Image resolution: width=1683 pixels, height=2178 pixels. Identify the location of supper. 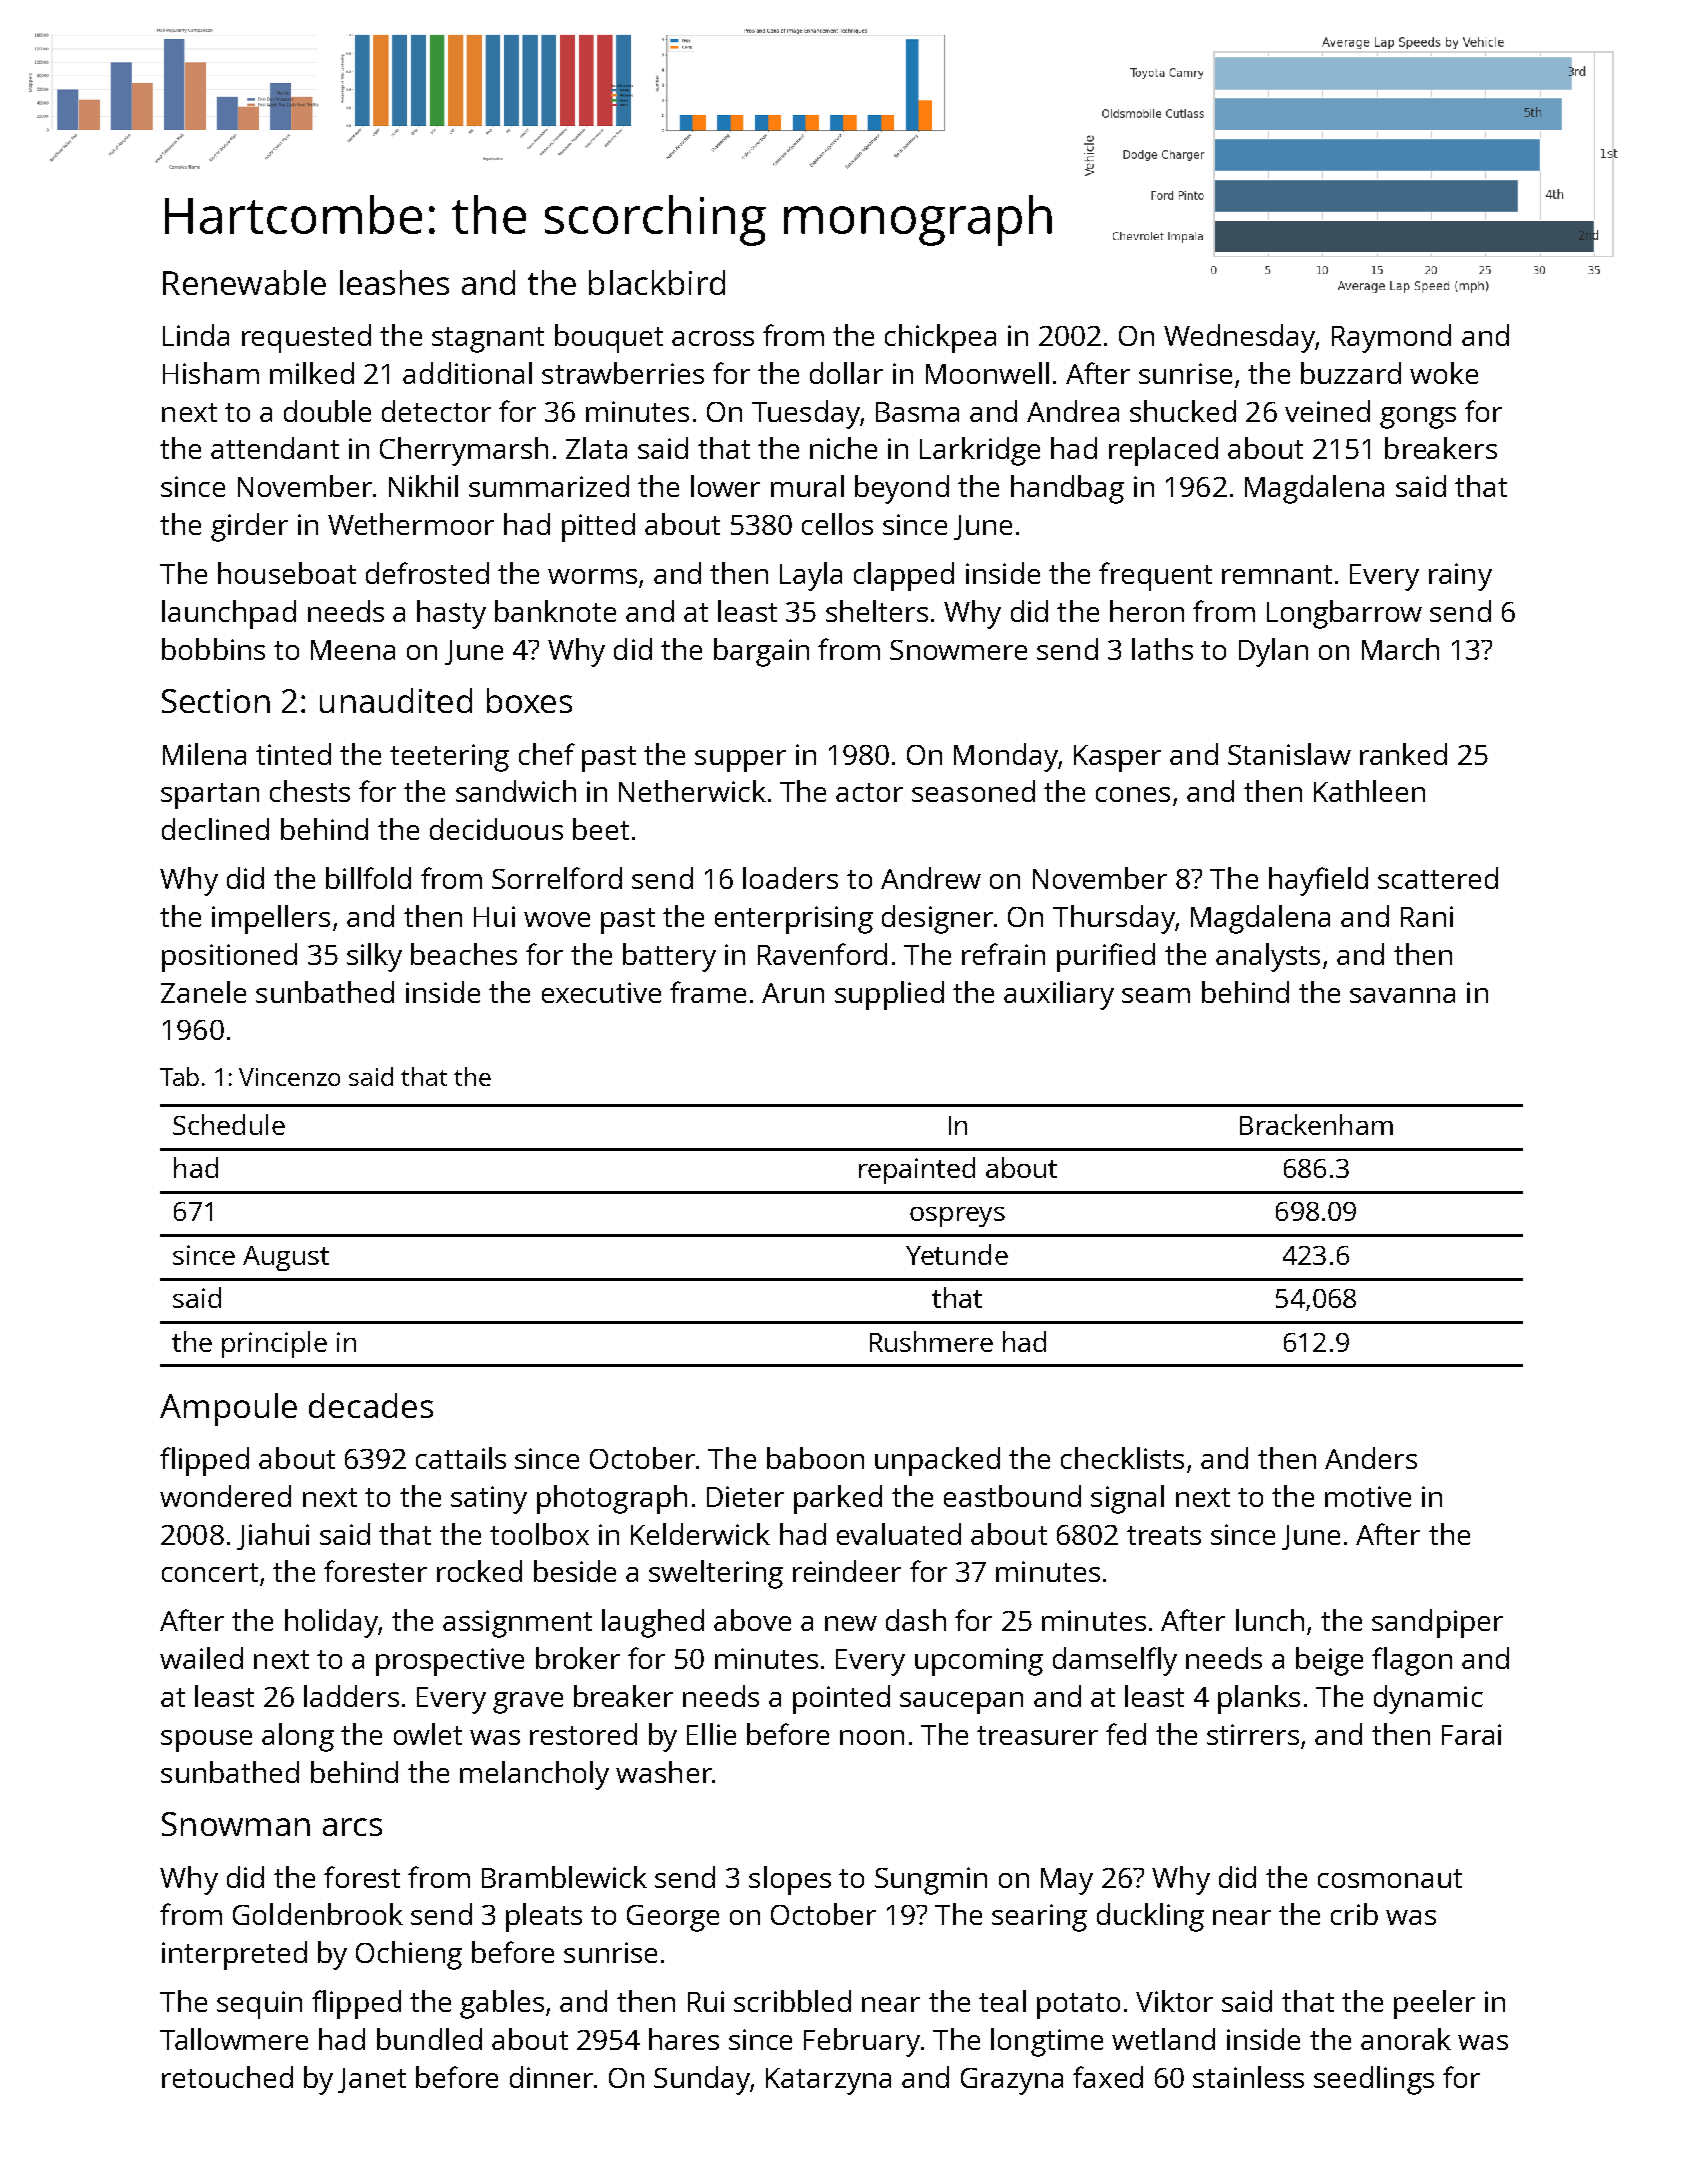
(740, 761).
